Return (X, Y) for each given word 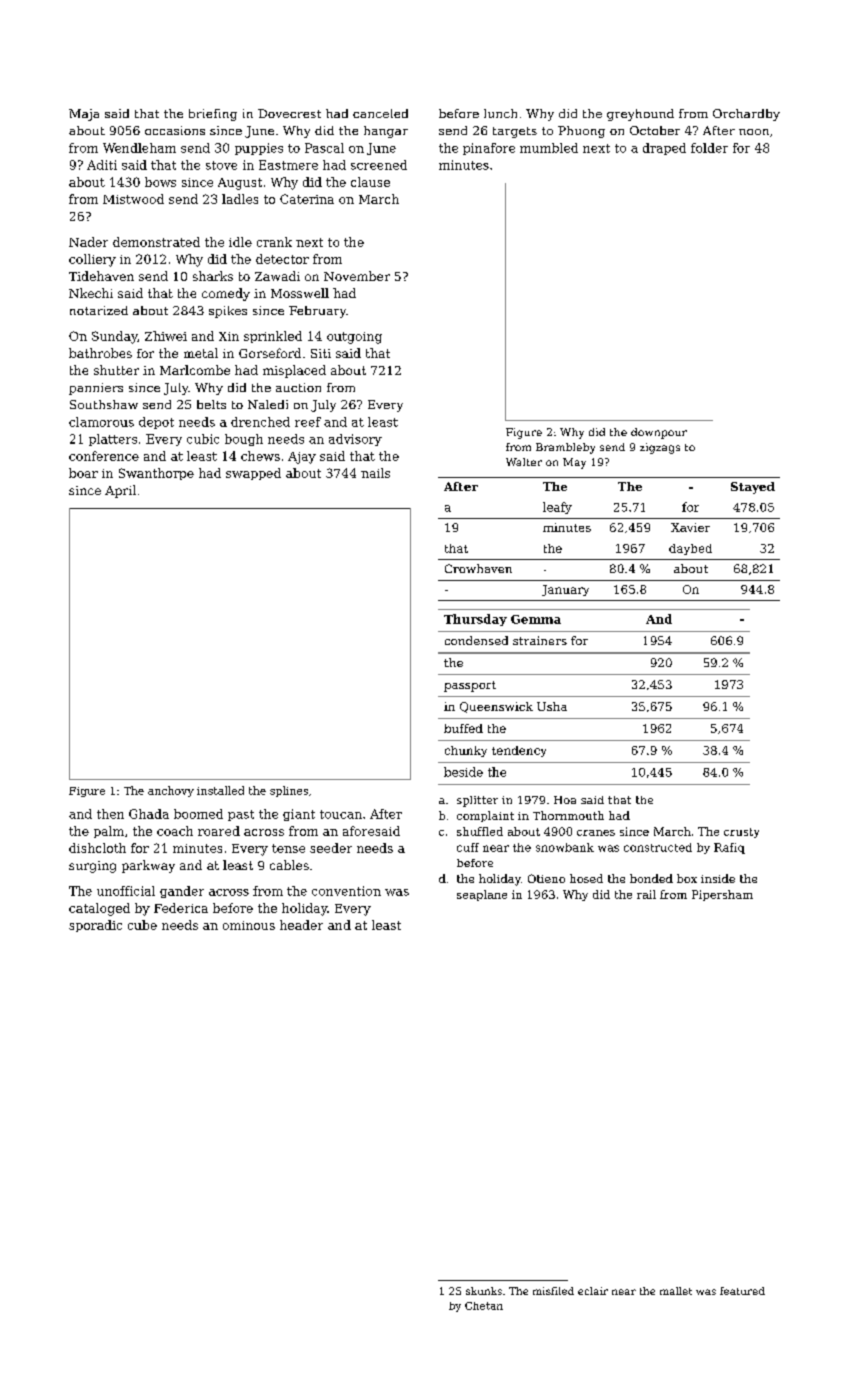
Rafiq (729, 848)
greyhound (640, 115)
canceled (380, 113)
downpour (659, 433)
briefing (213, 115)
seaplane (482, 895)
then (110, 814)
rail (646, 894)
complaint (485, 816)
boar (83, 473)
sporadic (95, 926)
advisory (355, 440)
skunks (484, 1291)
